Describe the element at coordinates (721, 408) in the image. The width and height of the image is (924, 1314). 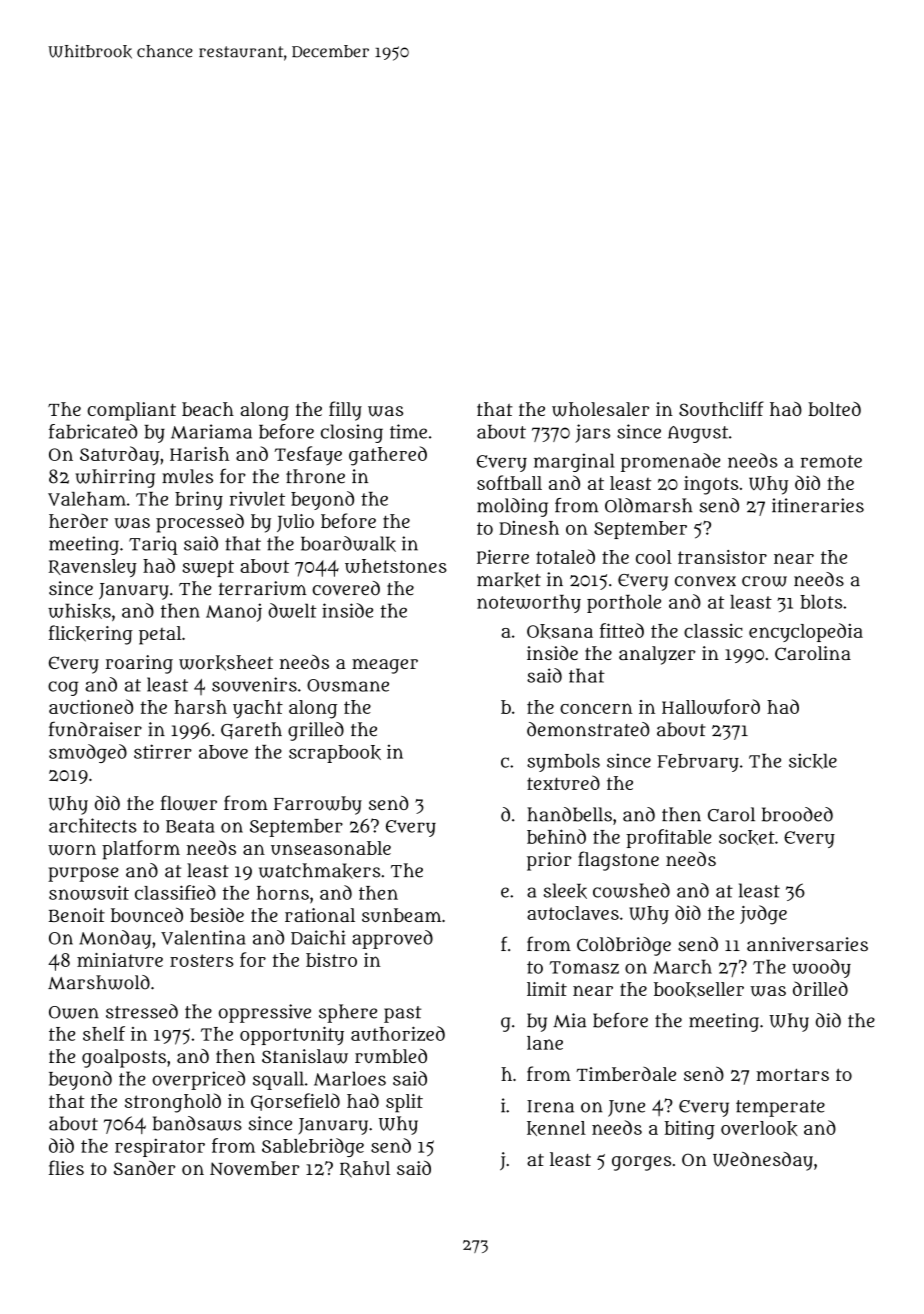
I see `Southcliff` at that location.
